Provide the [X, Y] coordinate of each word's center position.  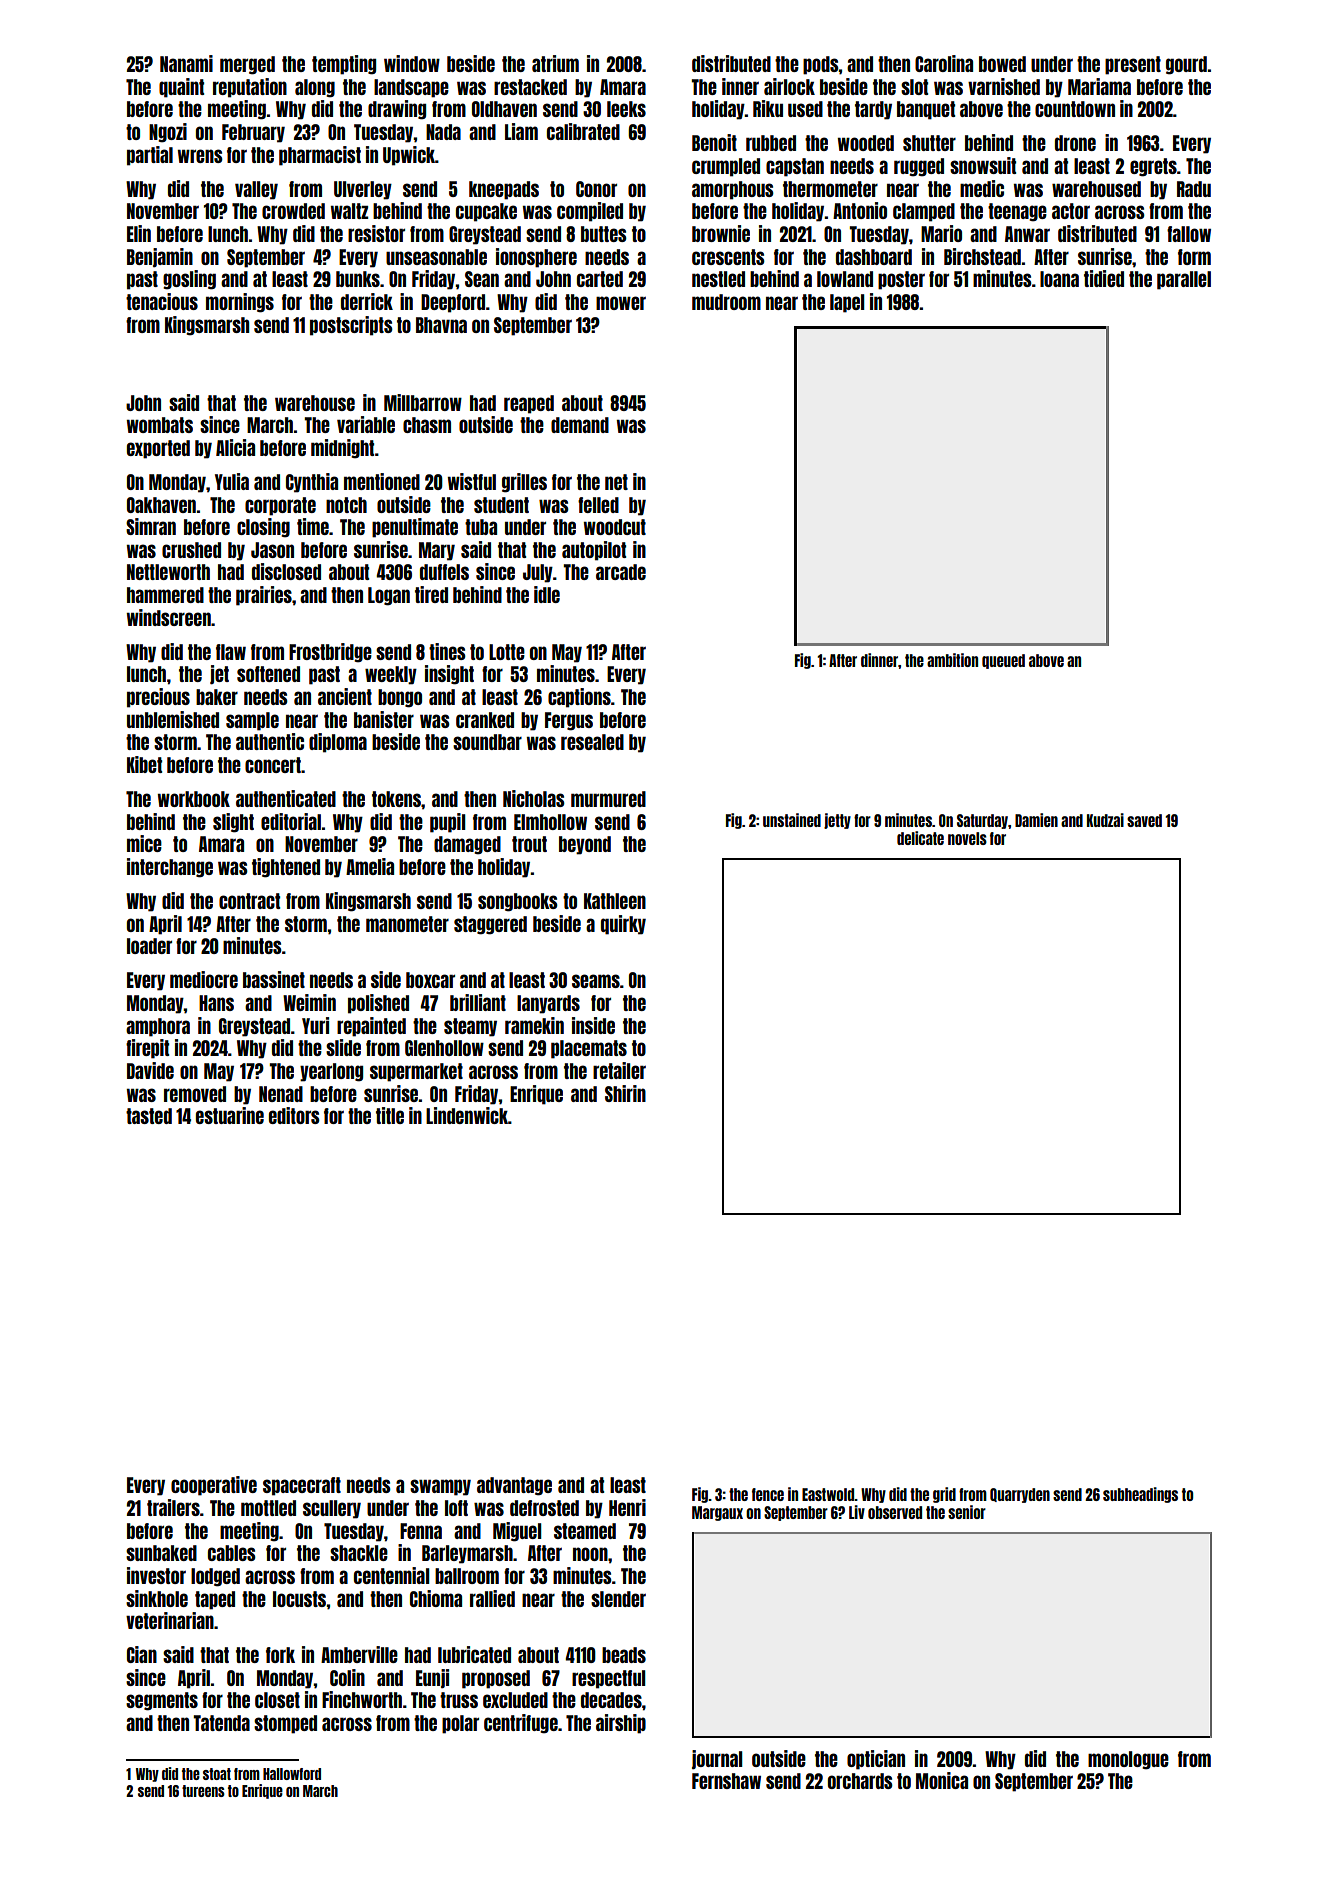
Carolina [944, 63]
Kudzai [1105, 820]
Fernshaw [726, 1781]
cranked [485, 720]
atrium [555, 63]
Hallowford [292, 1774]
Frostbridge [330, 653]
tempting [344, 65]
